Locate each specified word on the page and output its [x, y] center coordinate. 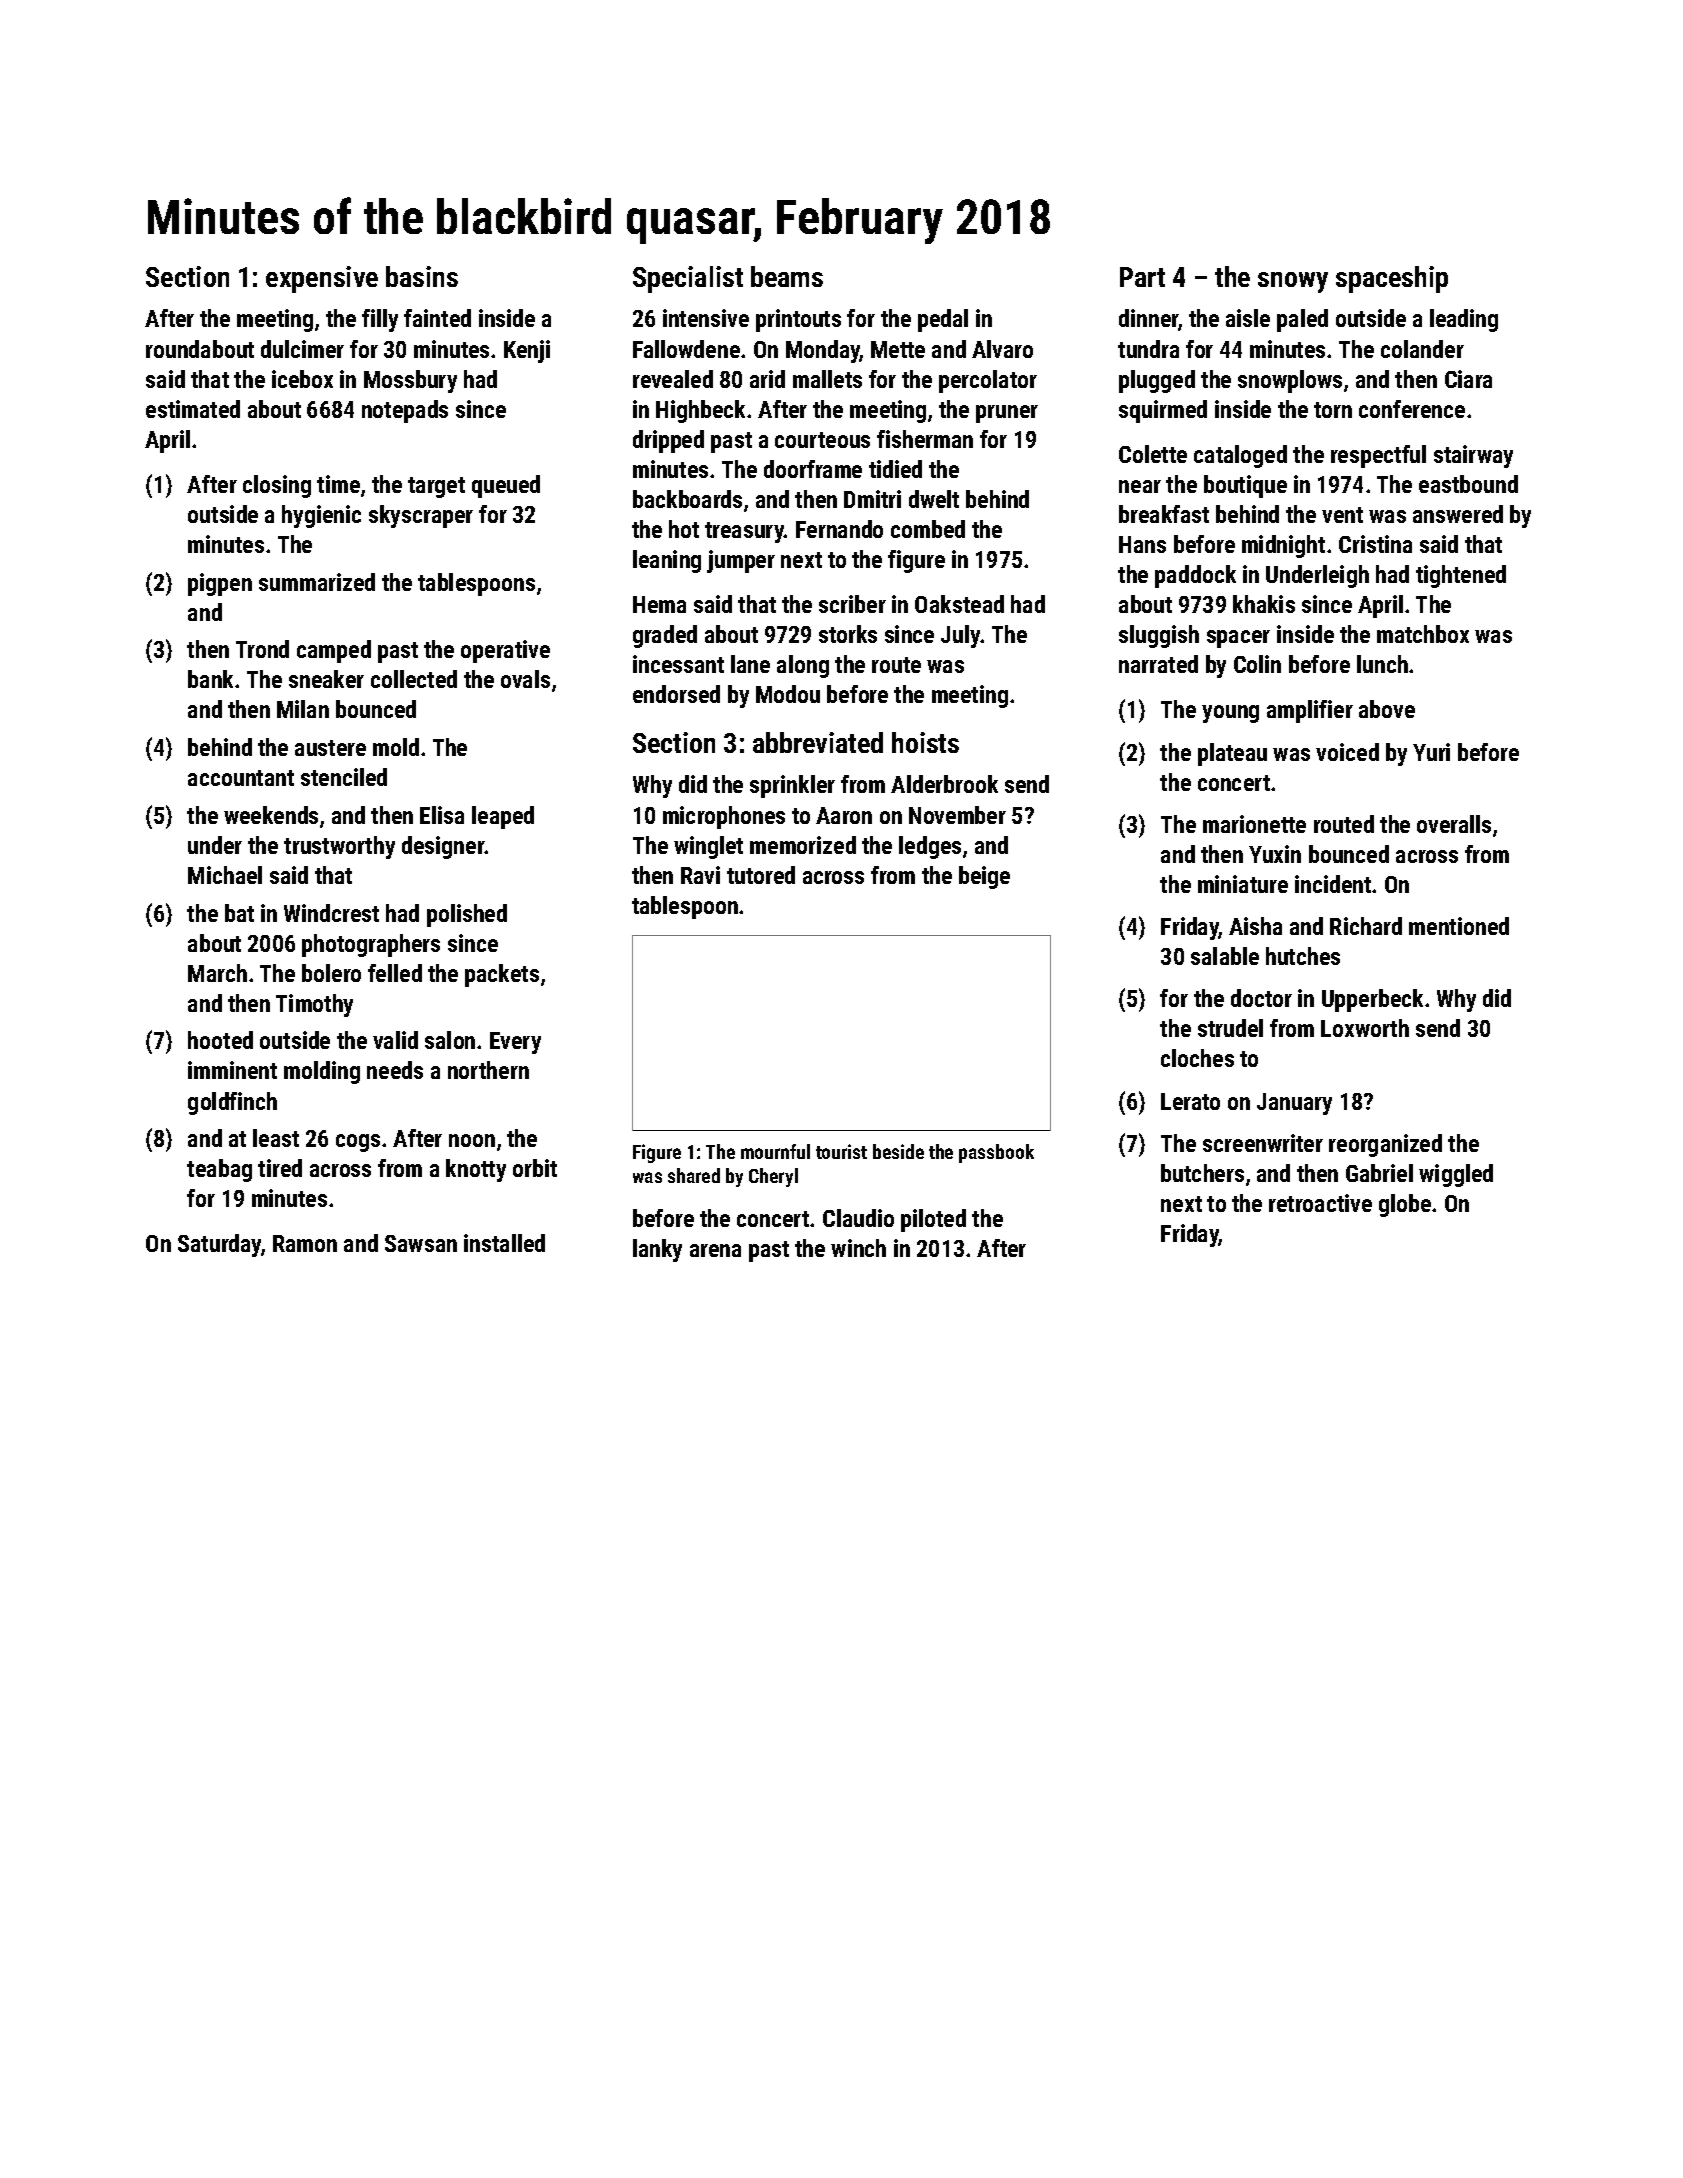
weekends [271, 815]
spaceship [1392, 279]
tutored [761, 875]
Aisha [1255, 926]
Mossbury [410, 381]
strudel [1230, 1028]
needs [395, 1070]
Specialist [688, 279]
